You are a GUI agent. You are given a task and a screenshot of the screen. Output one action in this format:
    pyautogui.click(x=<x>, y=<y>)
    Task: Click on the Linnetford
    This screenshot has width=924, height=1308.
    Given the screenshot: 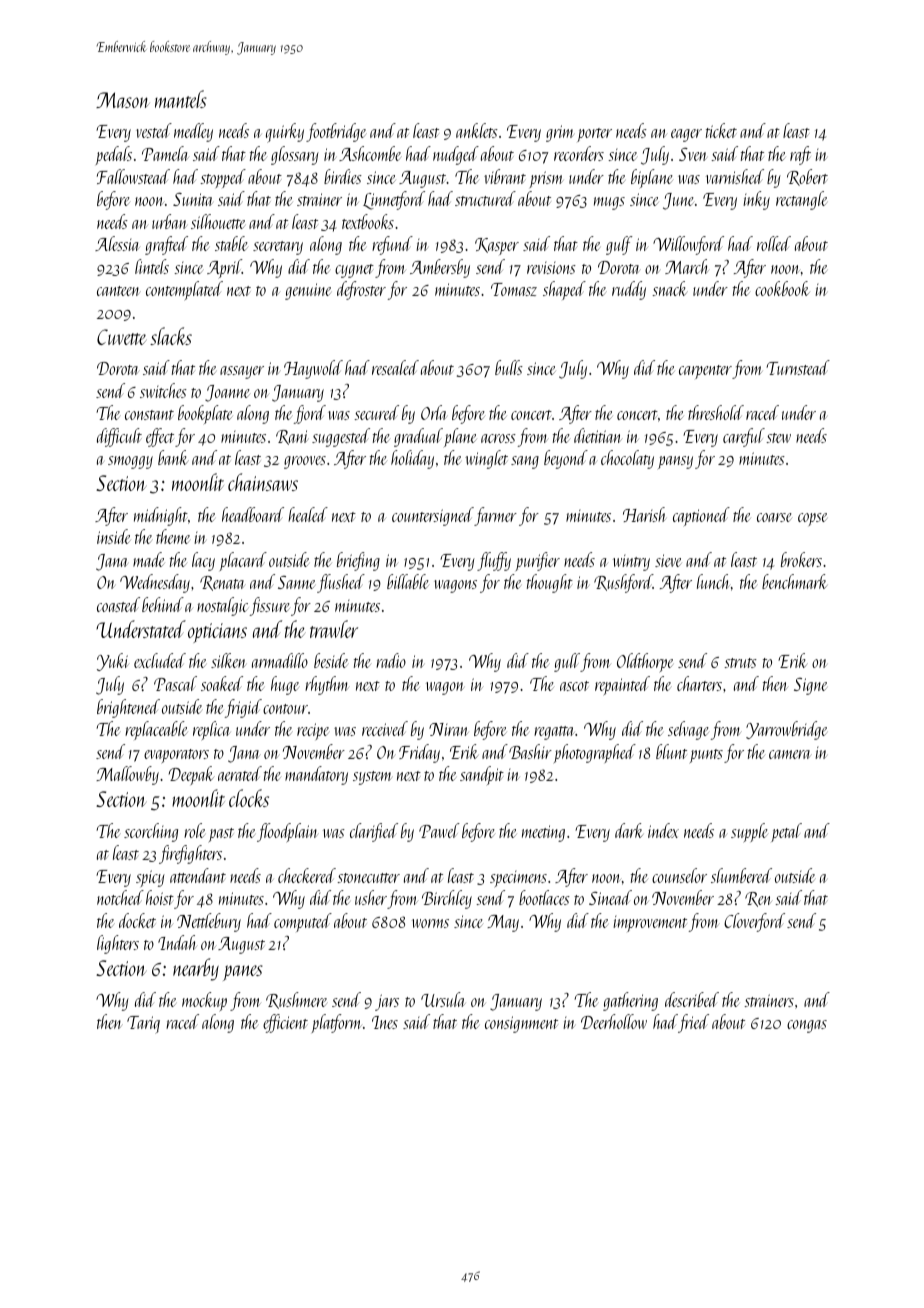 What is the action you would take?
    pyautogui.click(x=394, y=200)
